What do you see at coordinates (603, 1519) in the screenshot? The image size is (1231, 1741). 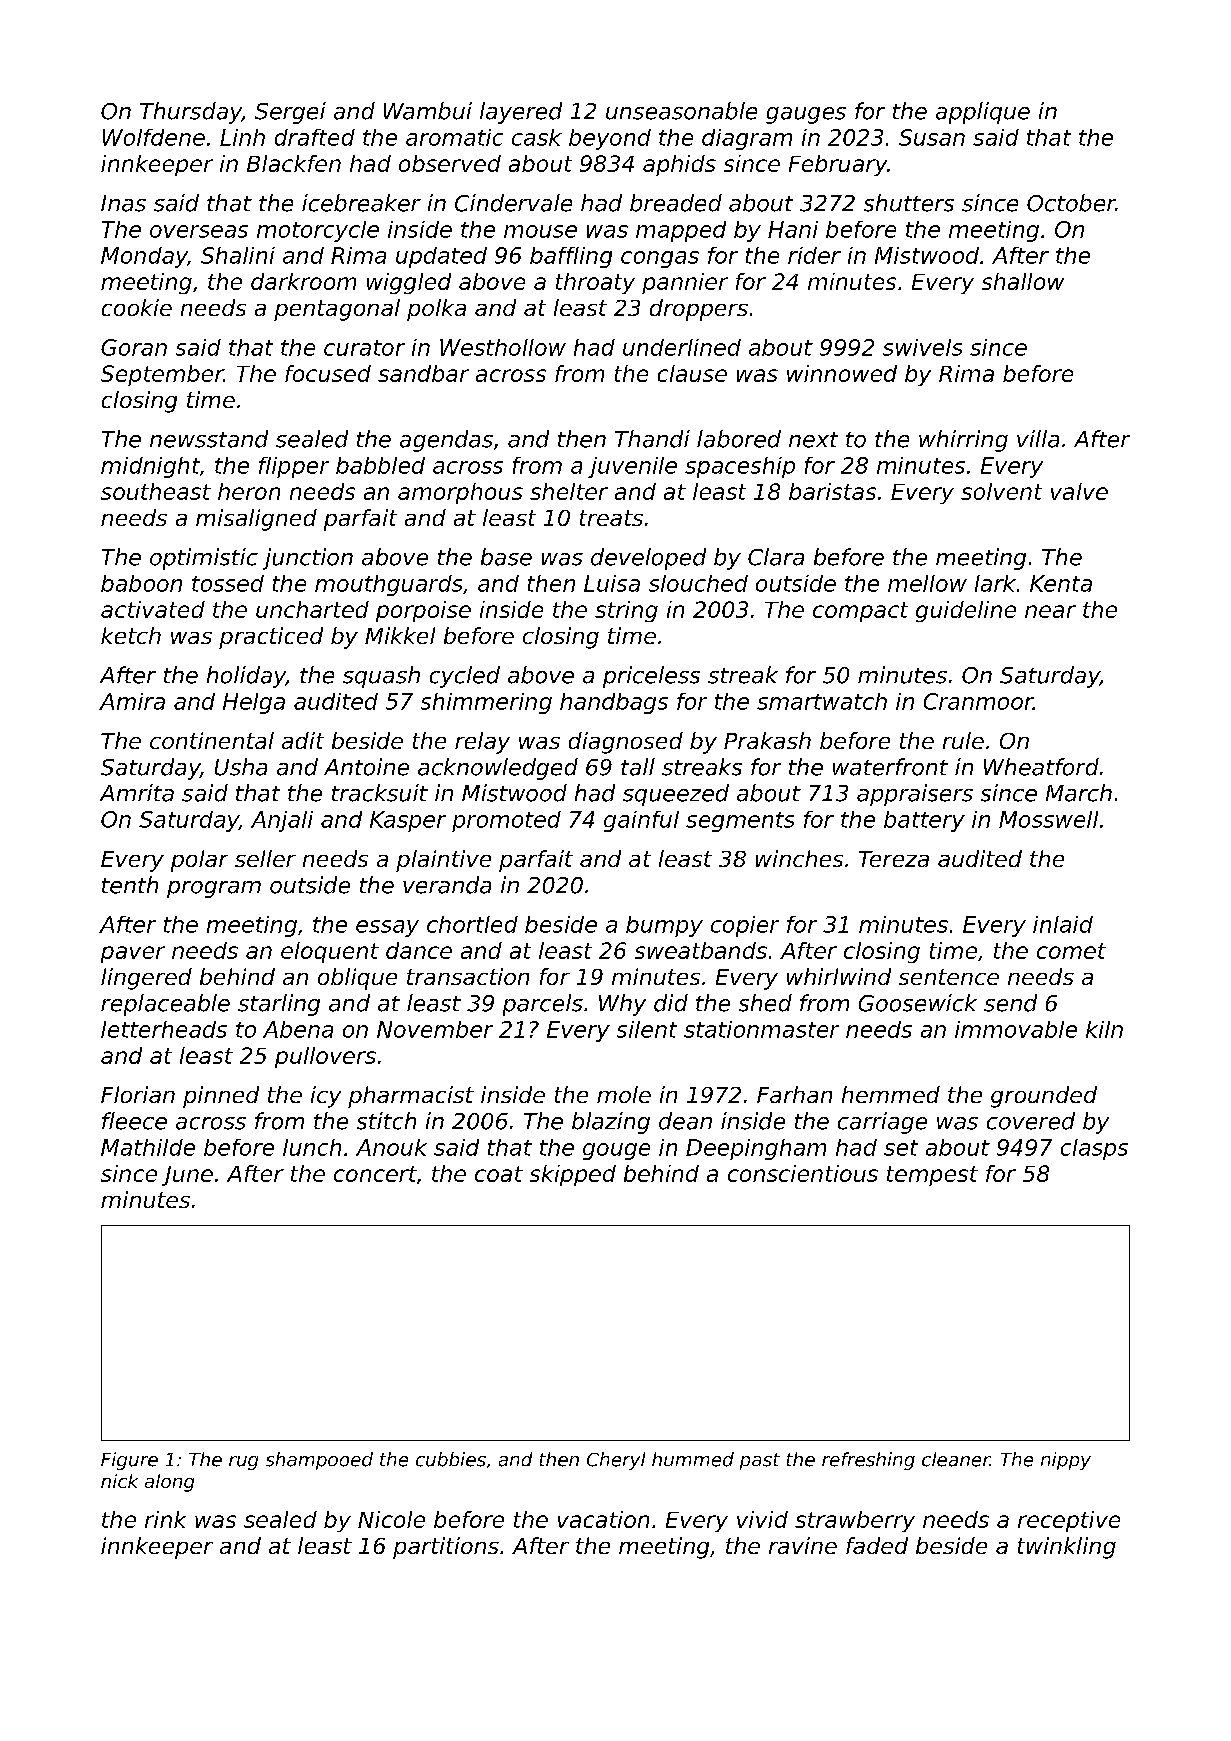 I see `vacation` at bounding box center [603, 1519].
